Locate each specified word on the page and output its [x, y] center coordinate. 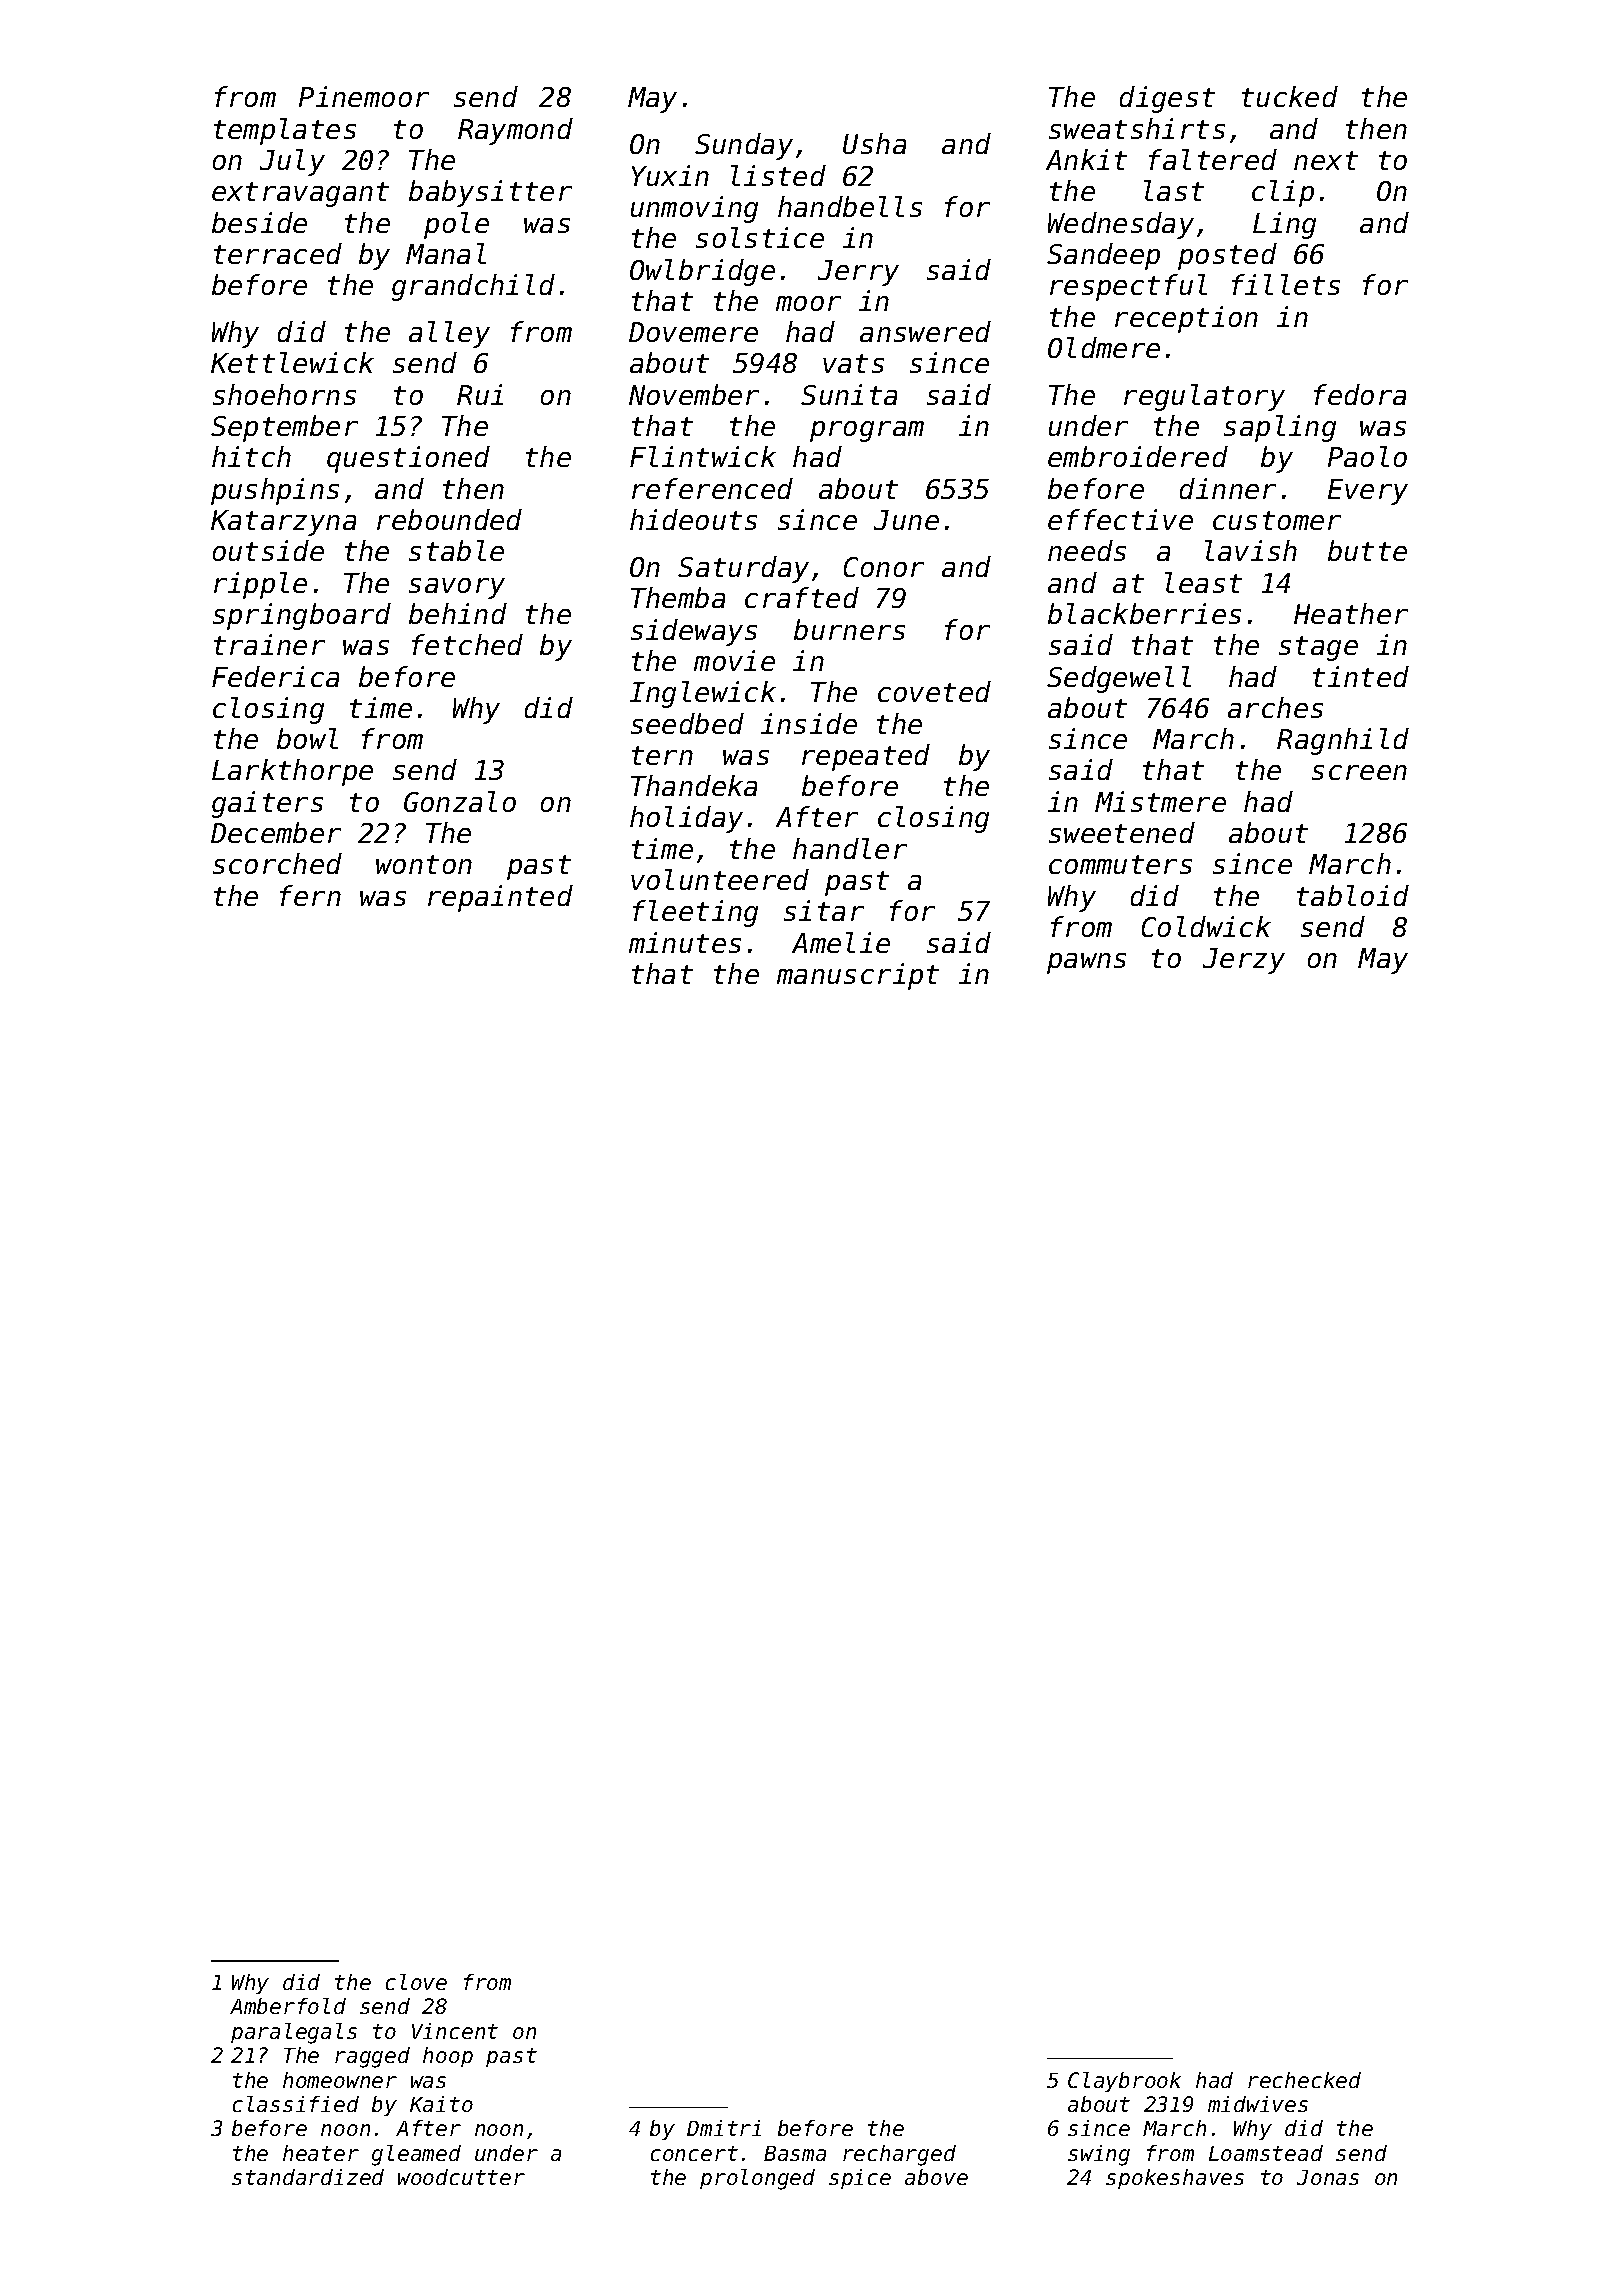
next [1326, 160]
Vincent [455, 2031]
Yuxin [670, 175]
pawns [1086, 963]
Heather [1351, 613]
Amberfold [288, 2006]
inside [809, 723]
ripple [260, 585]
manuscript [858, 976]
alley [449, 334]
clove [416, 1982]
